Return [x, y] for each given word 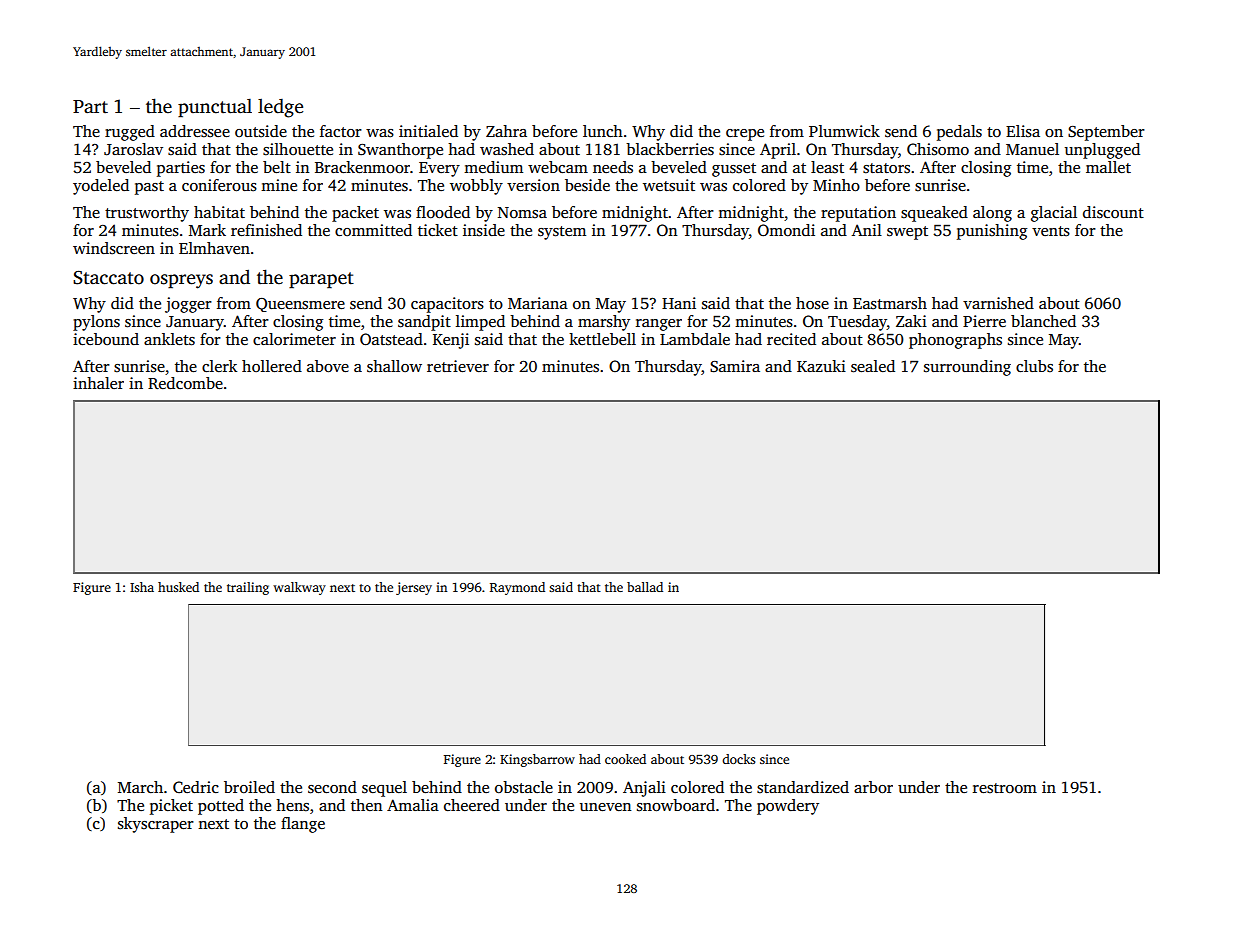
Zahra [506, 131]
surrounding [967, 368]
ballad [645, 587]
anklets [169, 339]
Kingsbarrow [537, 760]
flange [303, 825]
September [1106, 133]
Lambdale [695, 339]
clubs [1034, 366]
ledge [280, 108]
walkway [299, 588]
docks [738, 759]
